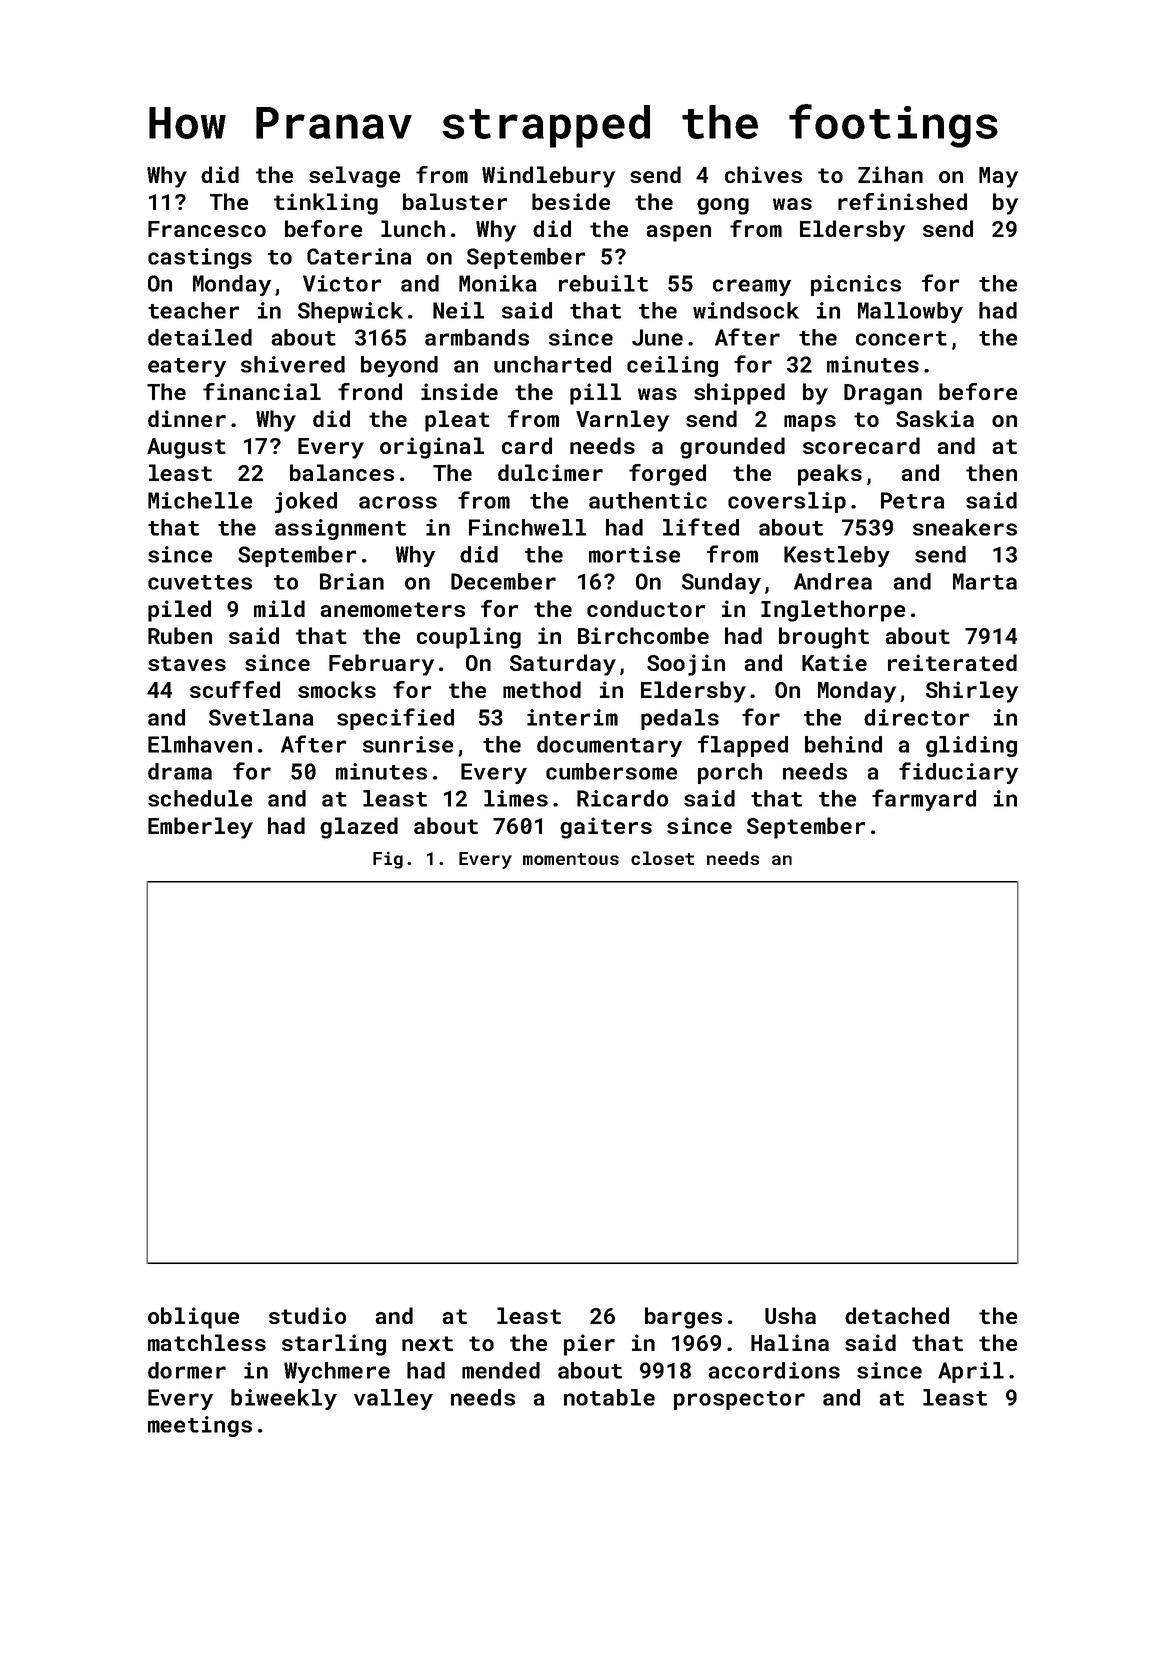 The image size is (1165, 1654). What do you see at coordinates (739, 1400) in the document?
I see `prospector` at bounding box center [739, 1400].
